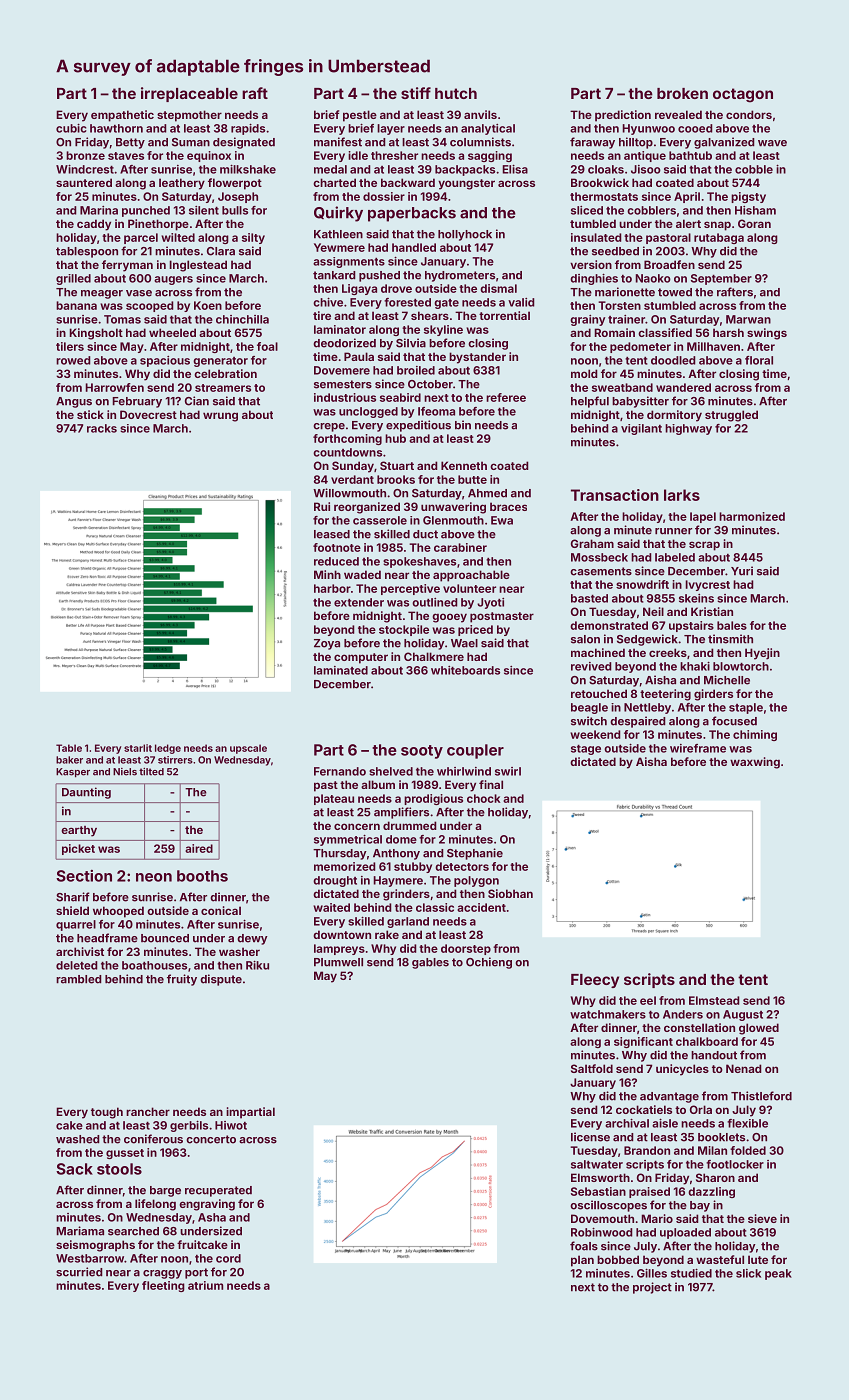  Describe the element at coordinates (652, 1288) in the page. I see `project` at that location.
